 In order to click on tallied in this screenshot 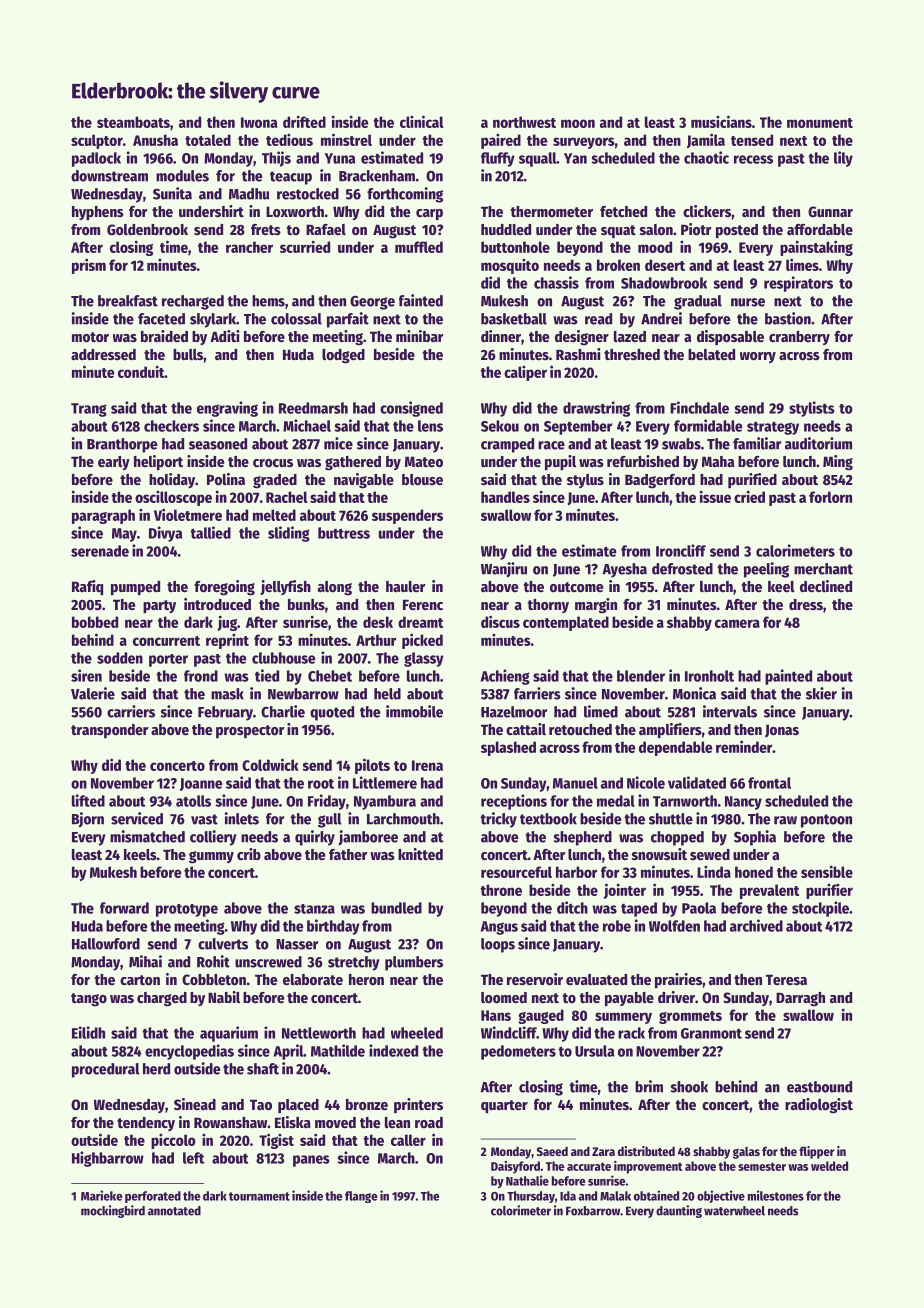, I will do `click(210, 532)`.
